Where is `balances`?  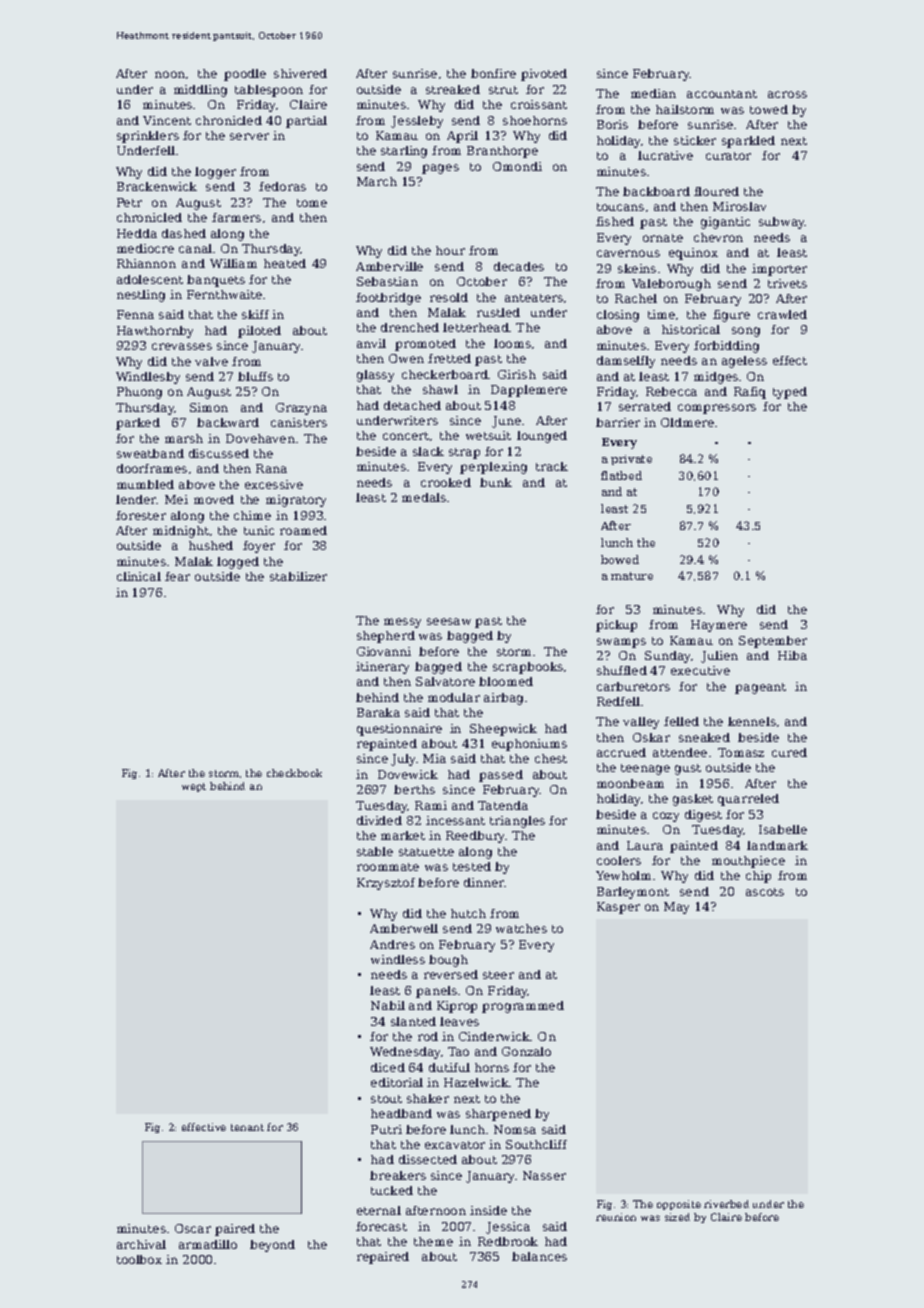 balances is located at coordinates (539, 1256).
